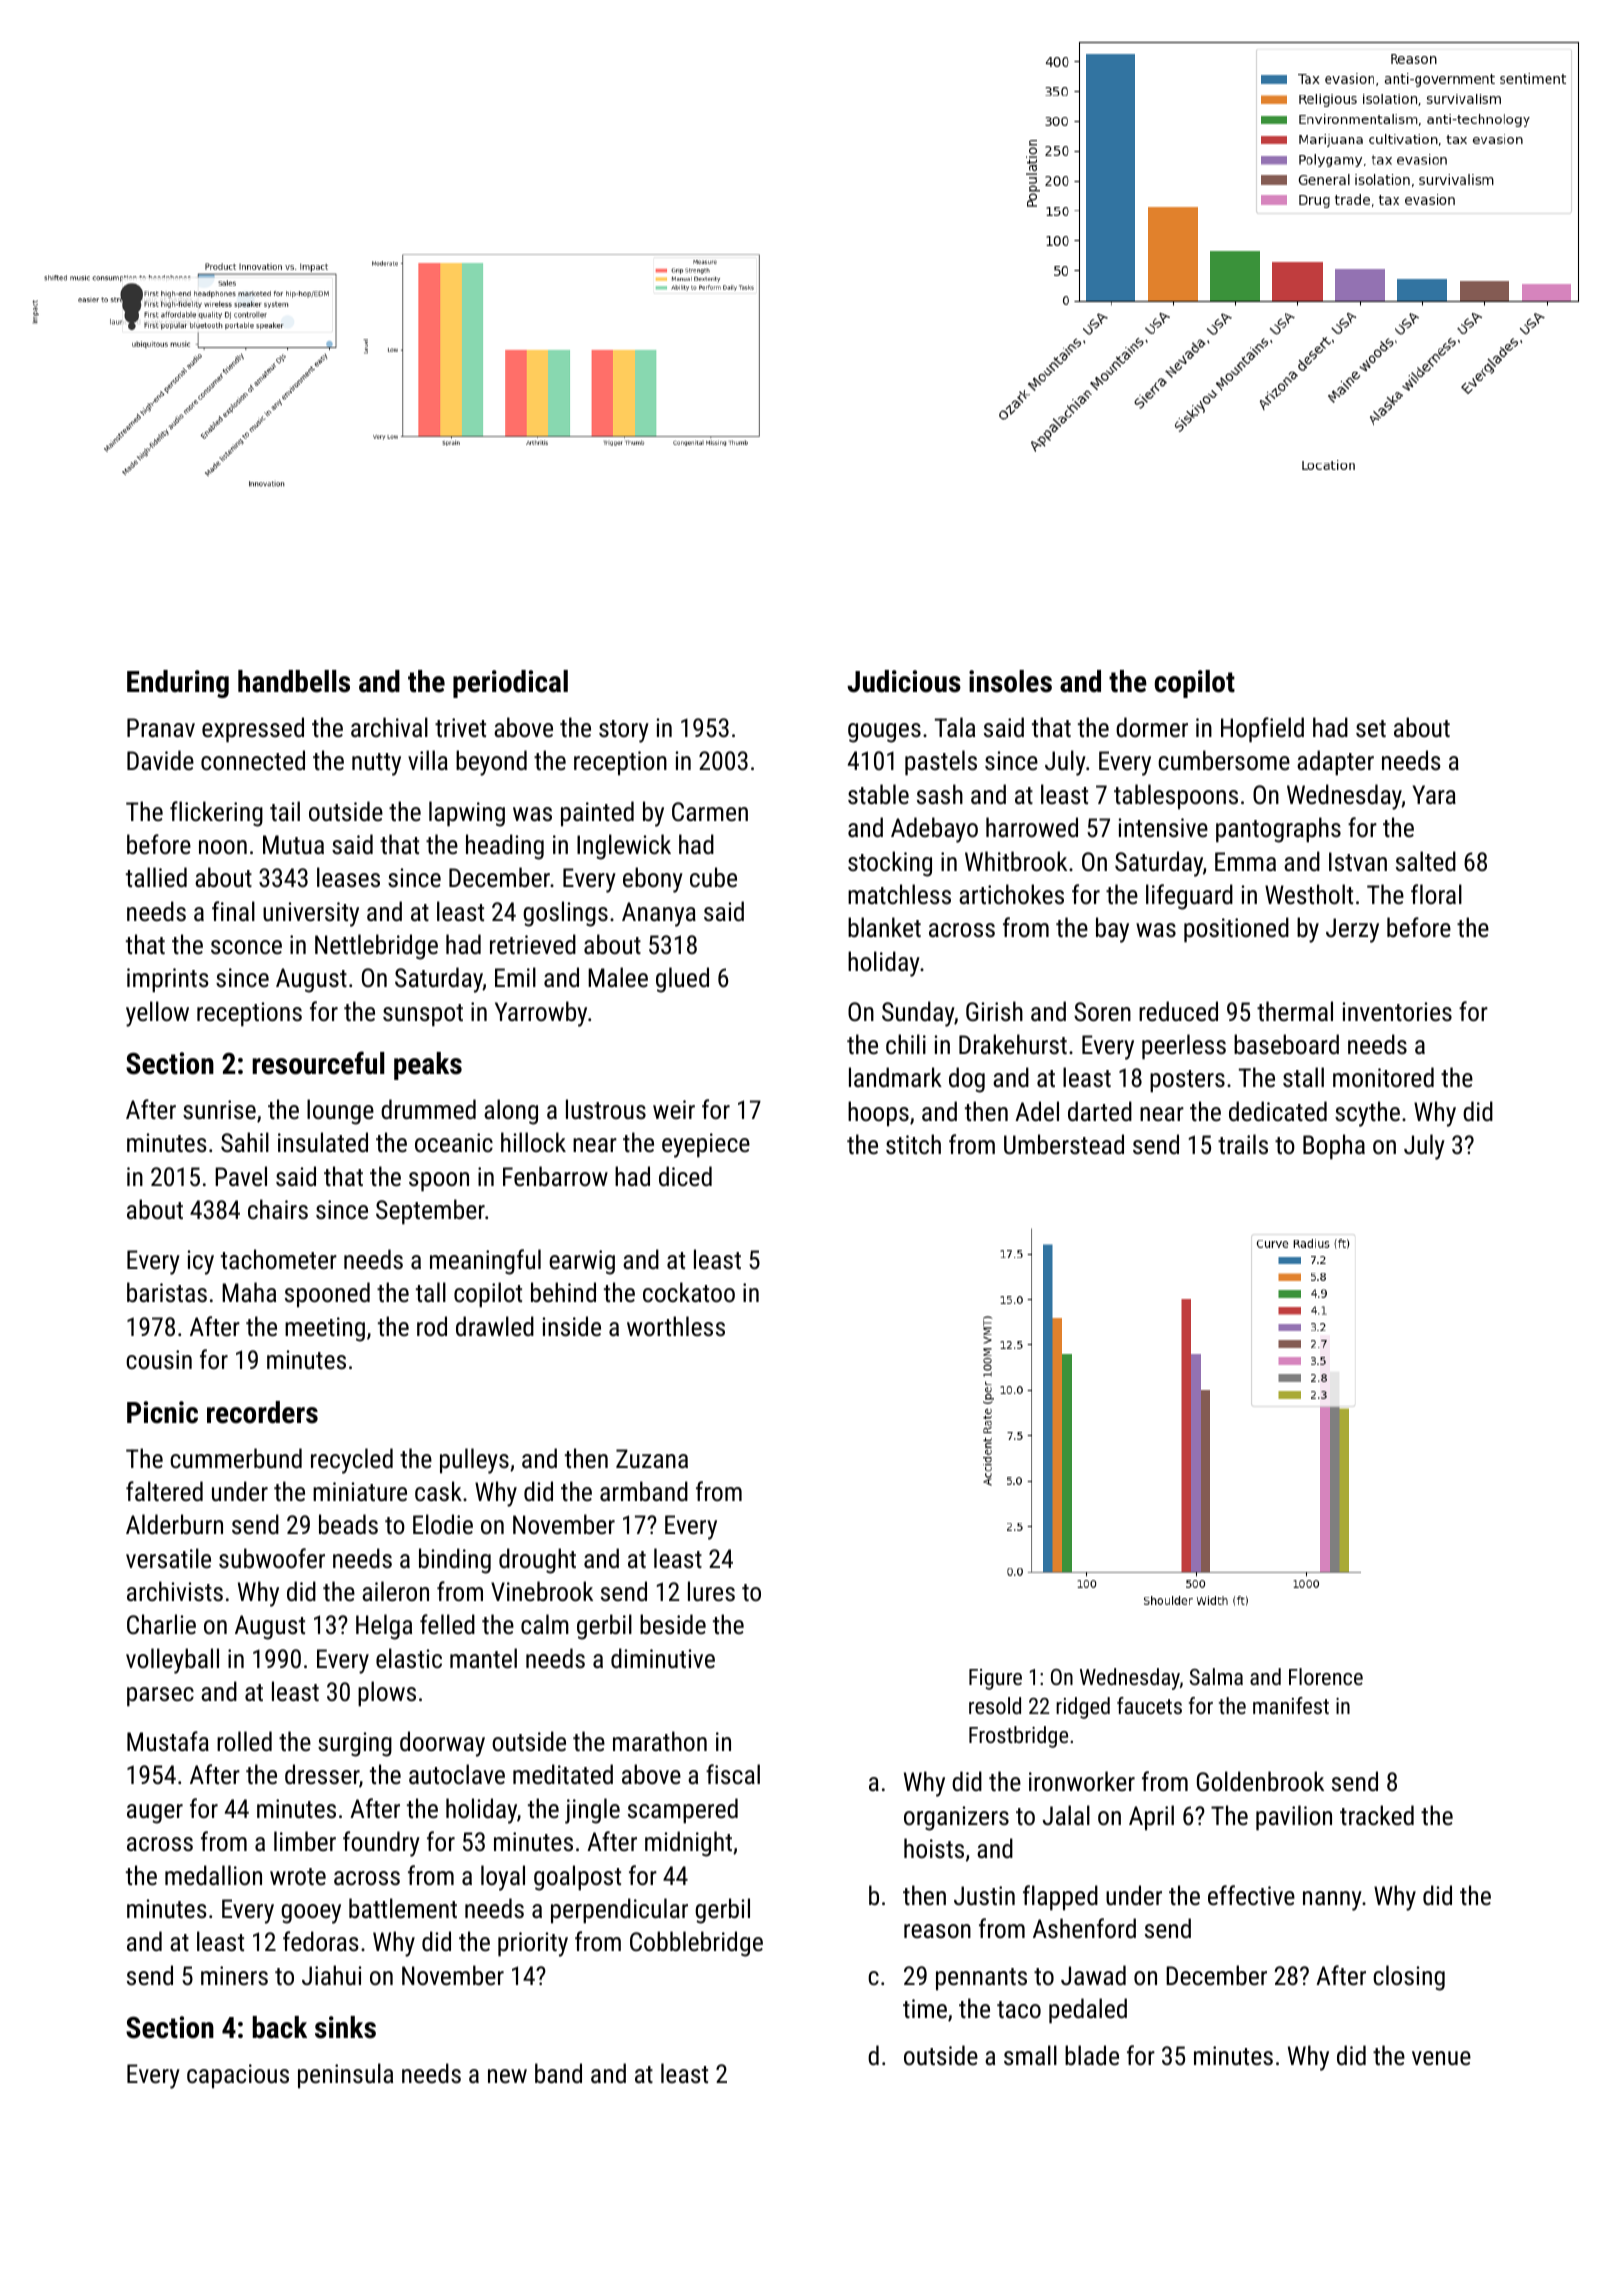  I want to click on sunspot, so click(423, 1015).
